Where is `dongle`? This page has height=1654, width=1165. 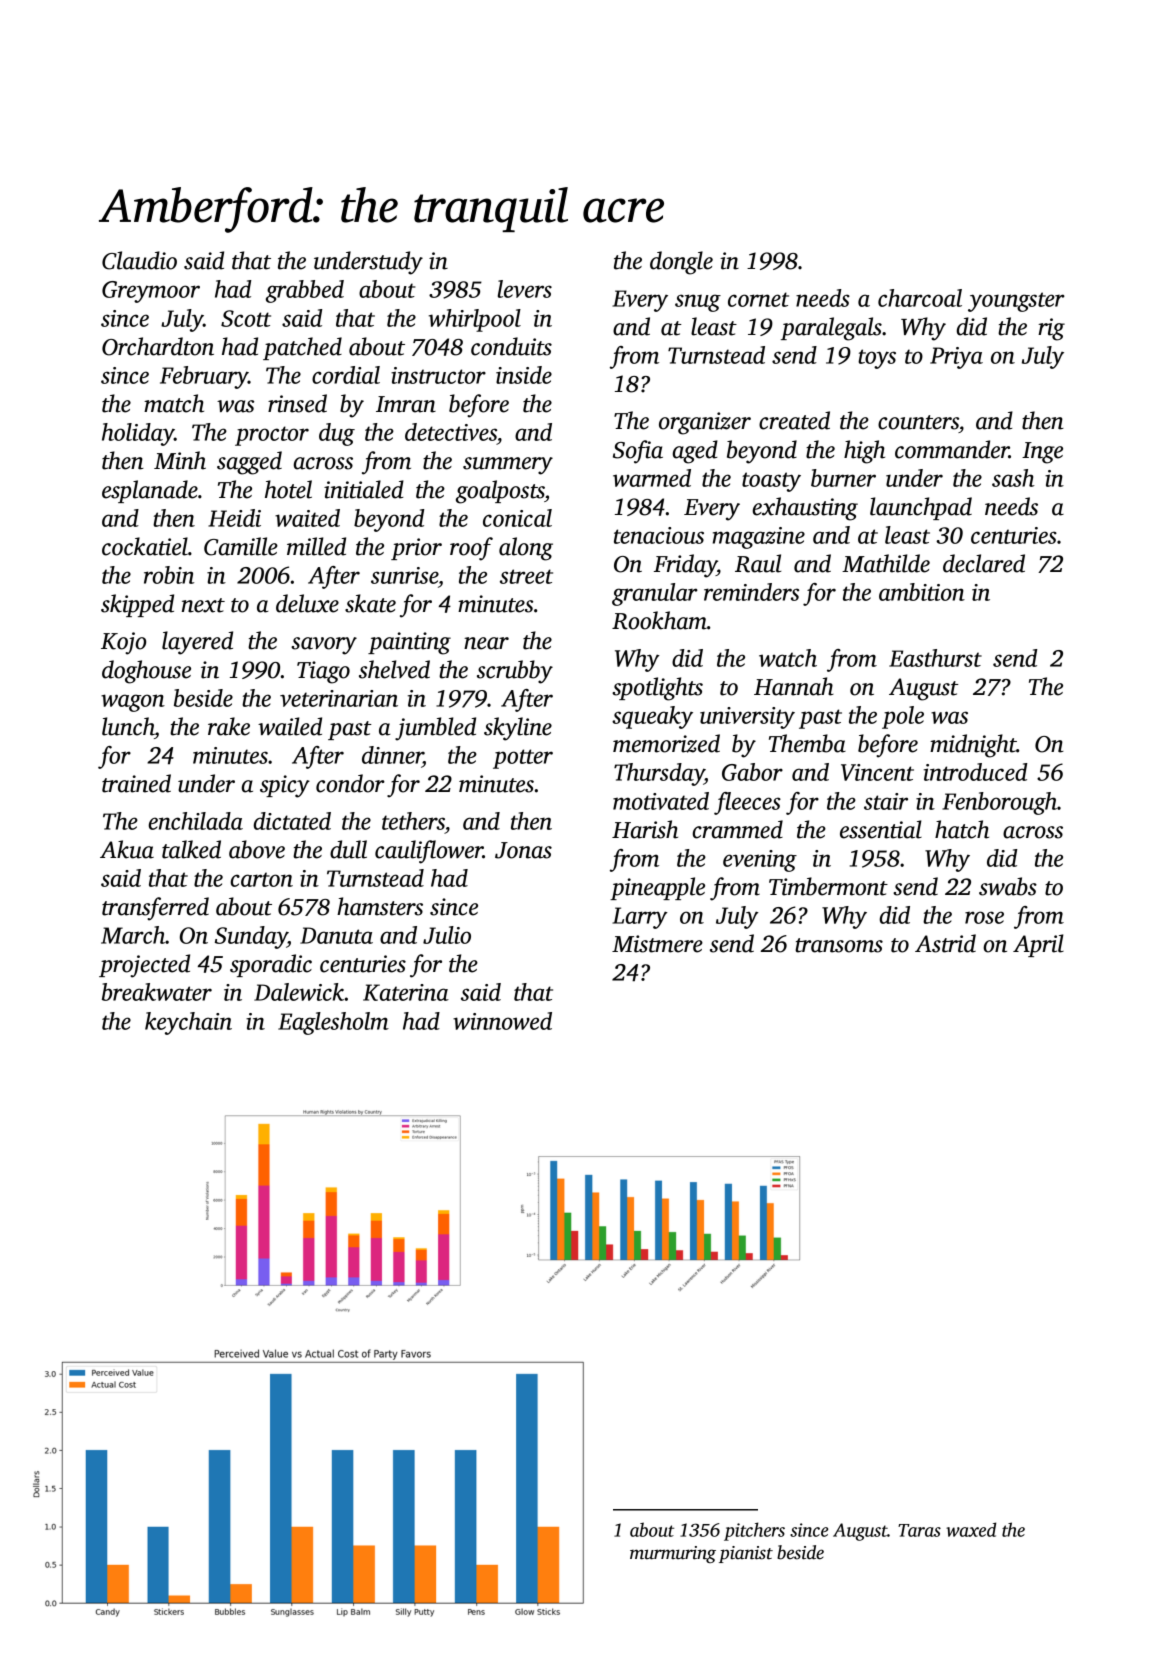 dongle is located at coordinates (681, 263).
